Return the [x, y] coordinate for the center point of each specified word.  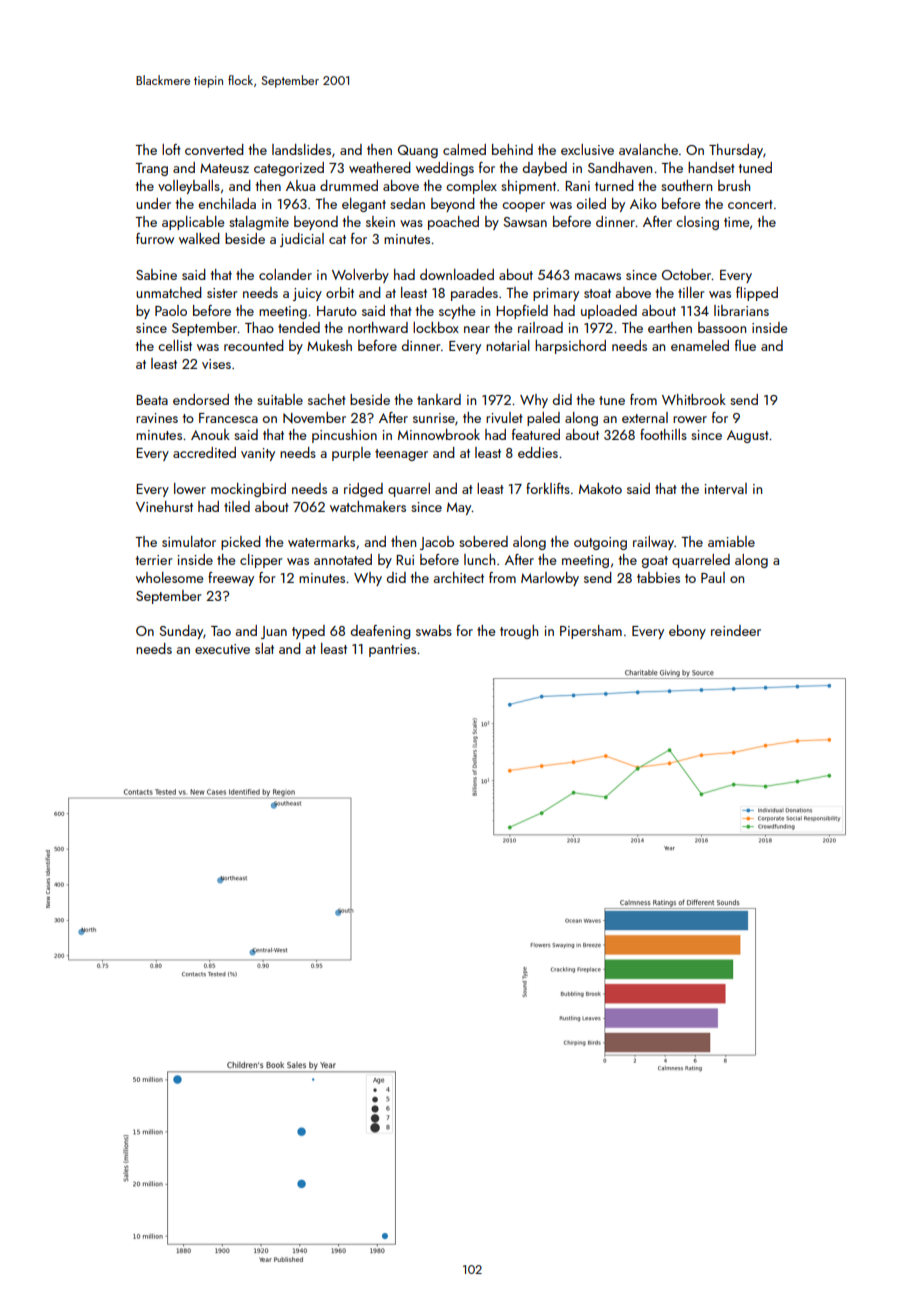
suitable [280, 399]
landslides [301, 149]
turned [614, 185]
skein [380, 221]
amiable [731, 541]
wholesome [170, 577]
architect [459, 577]
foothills [663, 434]
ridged [363, 490]
